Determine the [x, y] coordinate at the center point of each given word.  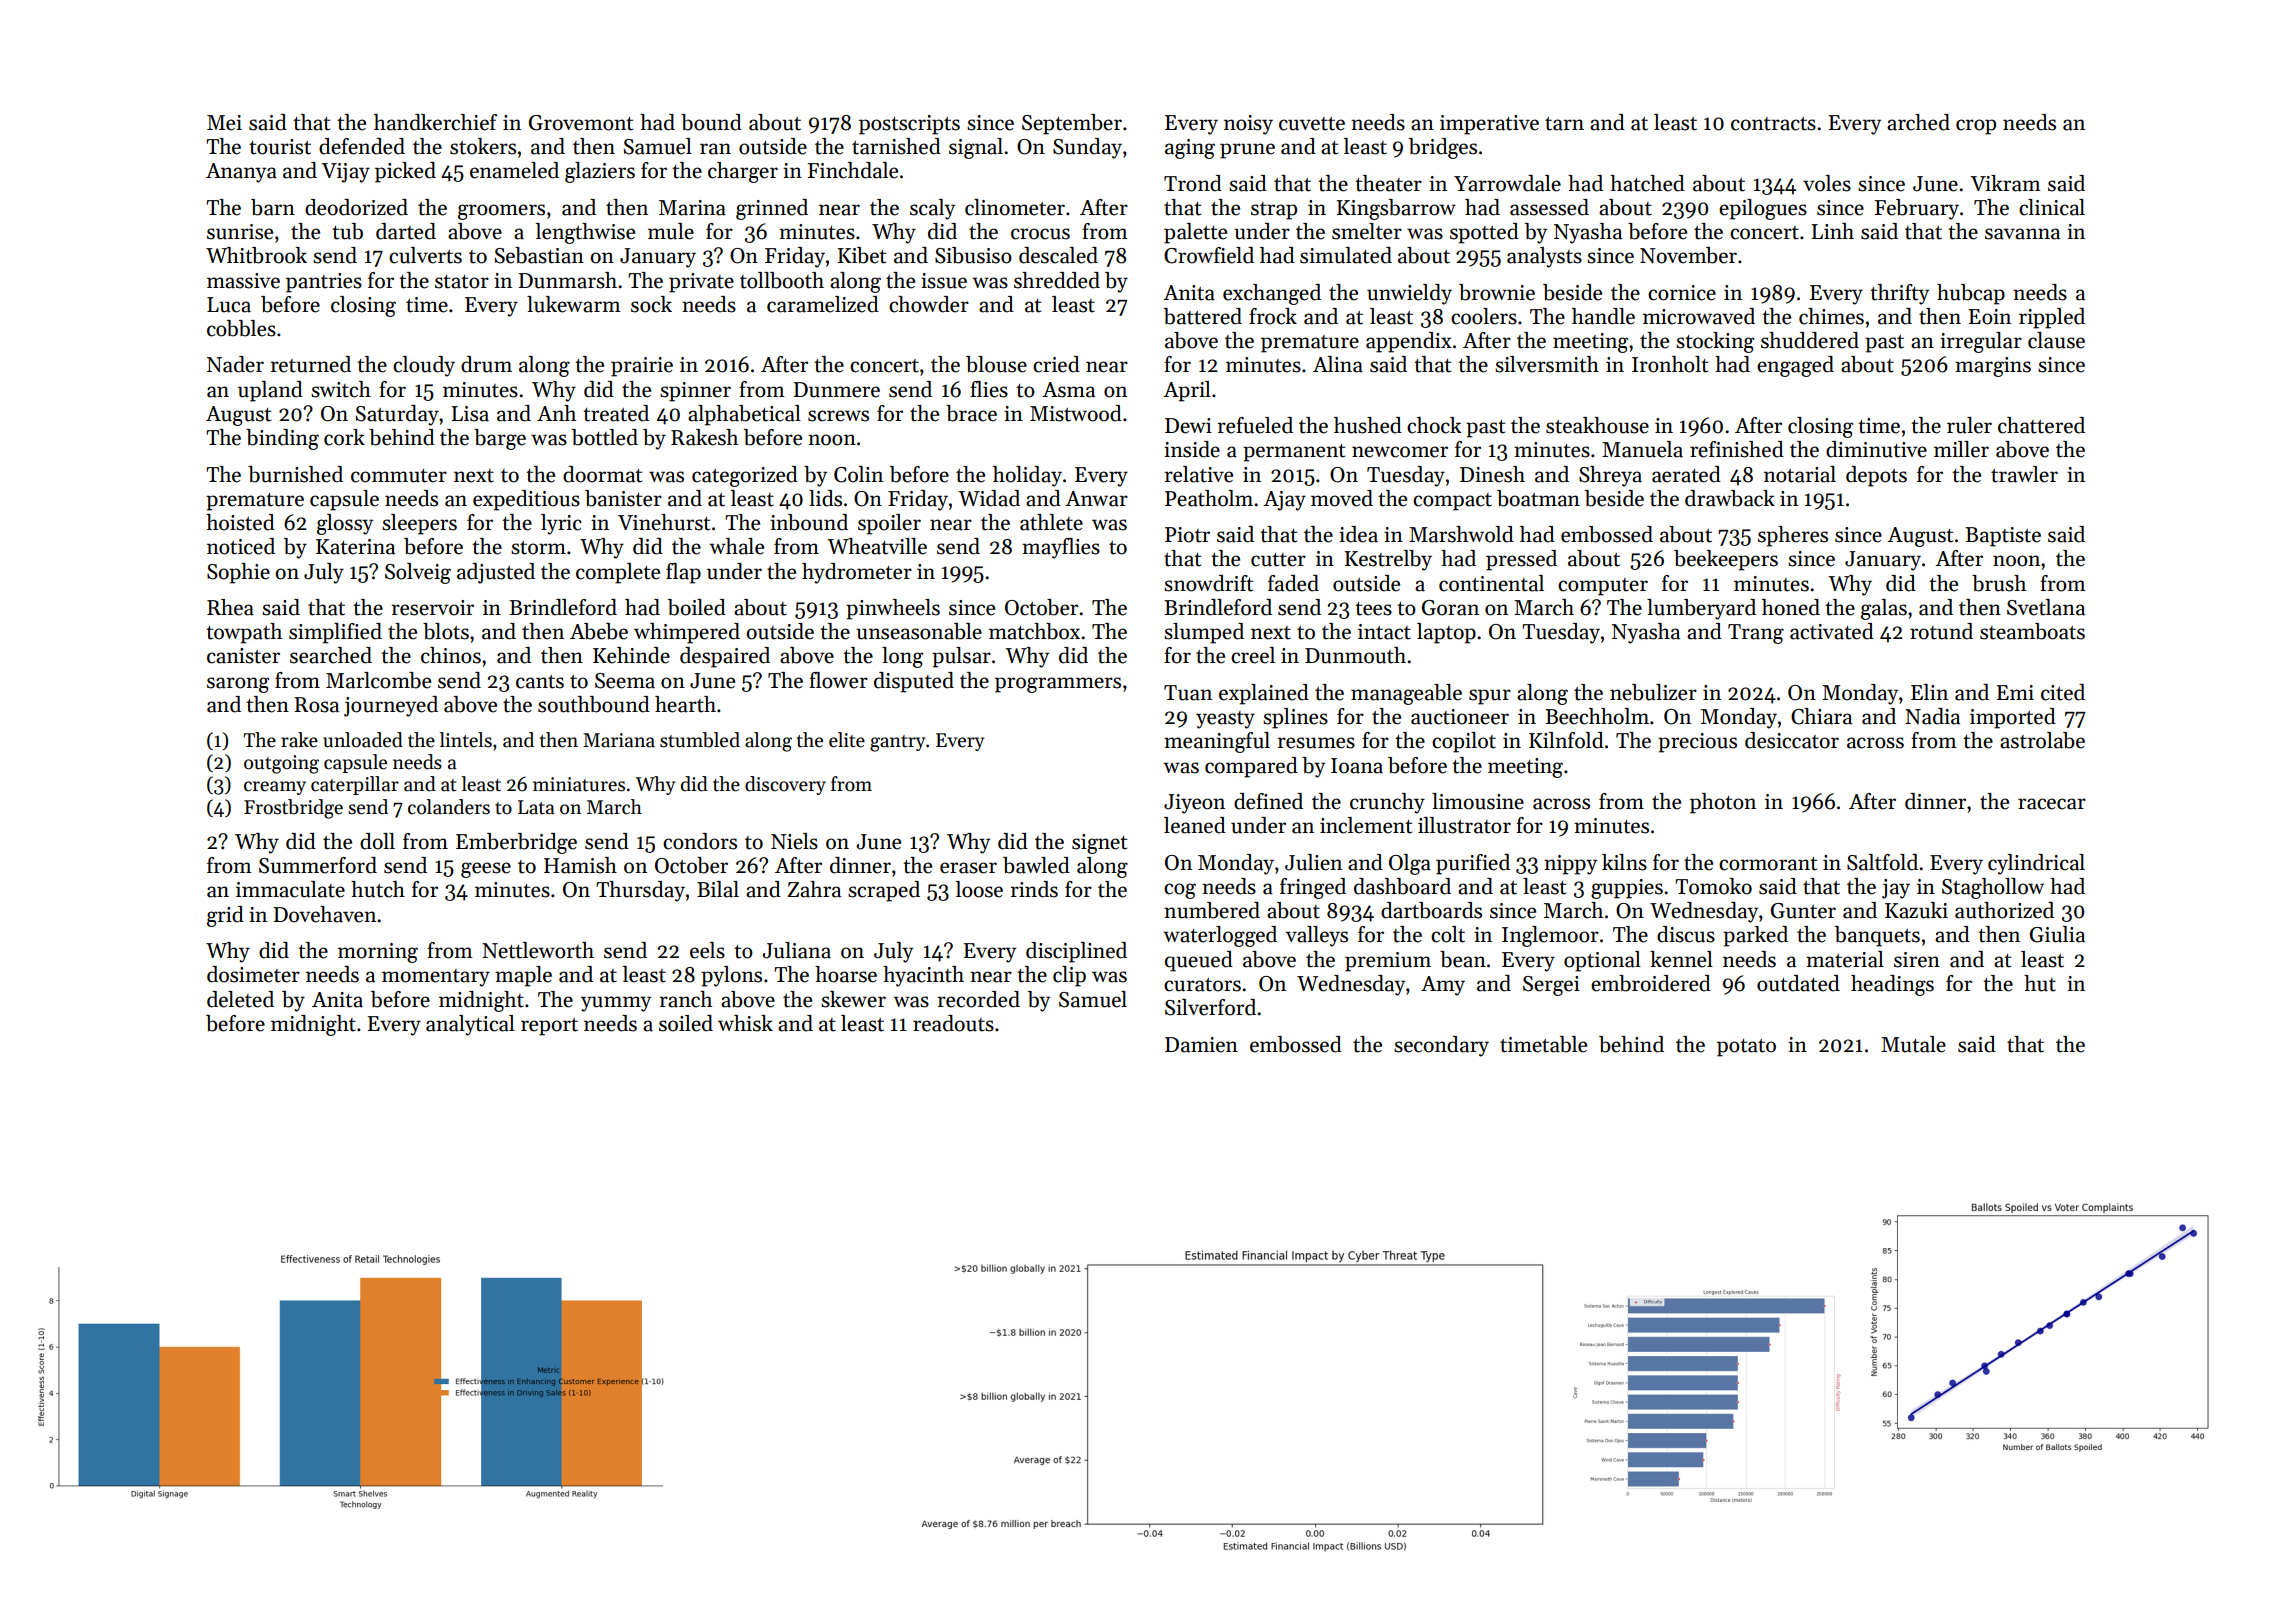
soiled [686, 1023]
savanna [2022, 234]
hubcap [1971, 294]
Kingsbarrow [1396, 209]
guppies [1627, 889]
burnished [295, 474]
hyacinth [923, 976]
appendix [1409, 342]
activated [1832, 631]
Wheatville [877, 546]
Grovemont [581, 123]
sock [651, 304]
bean [1463, 959]
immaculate [290, 889]
